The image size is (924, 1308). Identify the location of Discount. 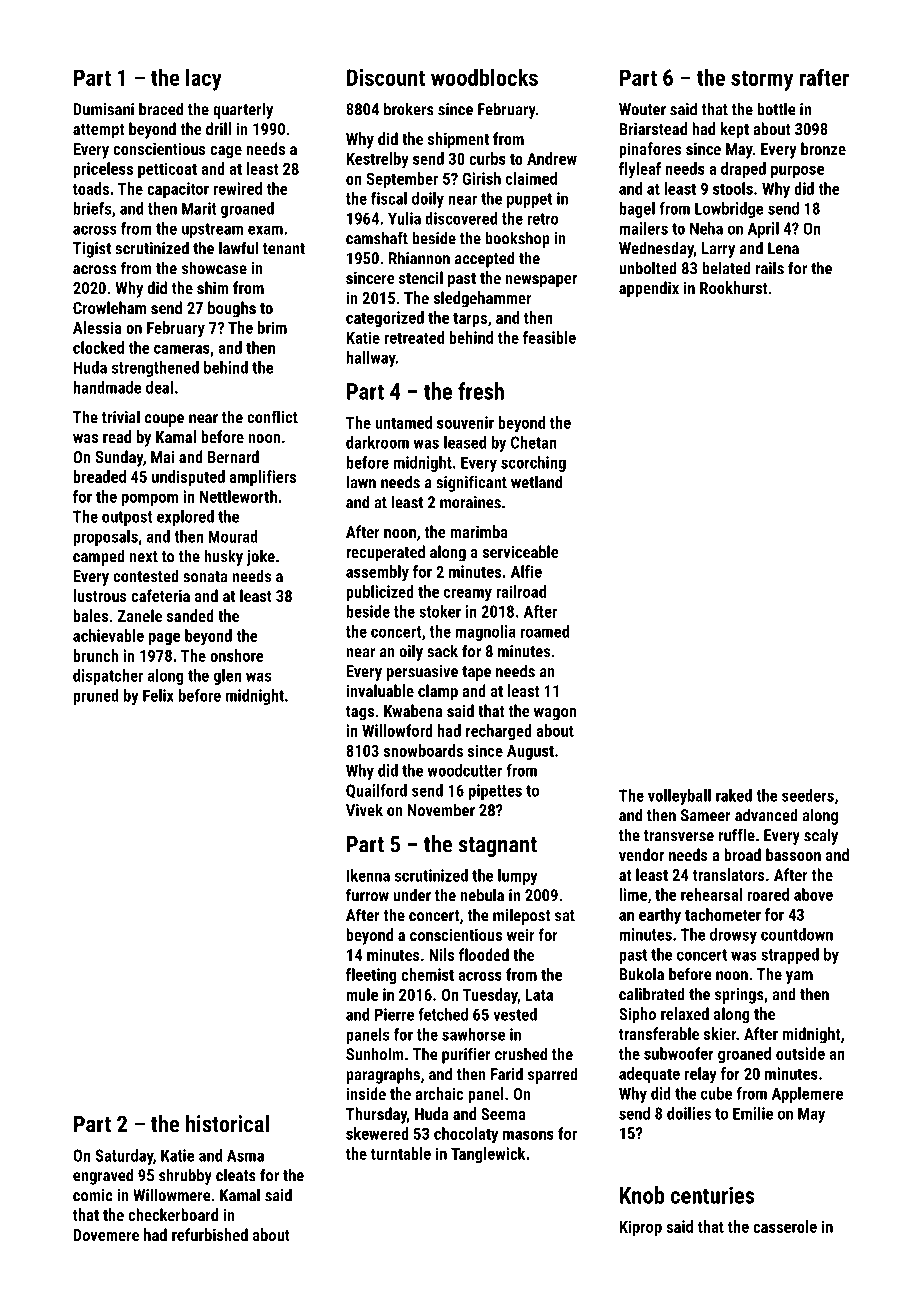
(386, 77).
